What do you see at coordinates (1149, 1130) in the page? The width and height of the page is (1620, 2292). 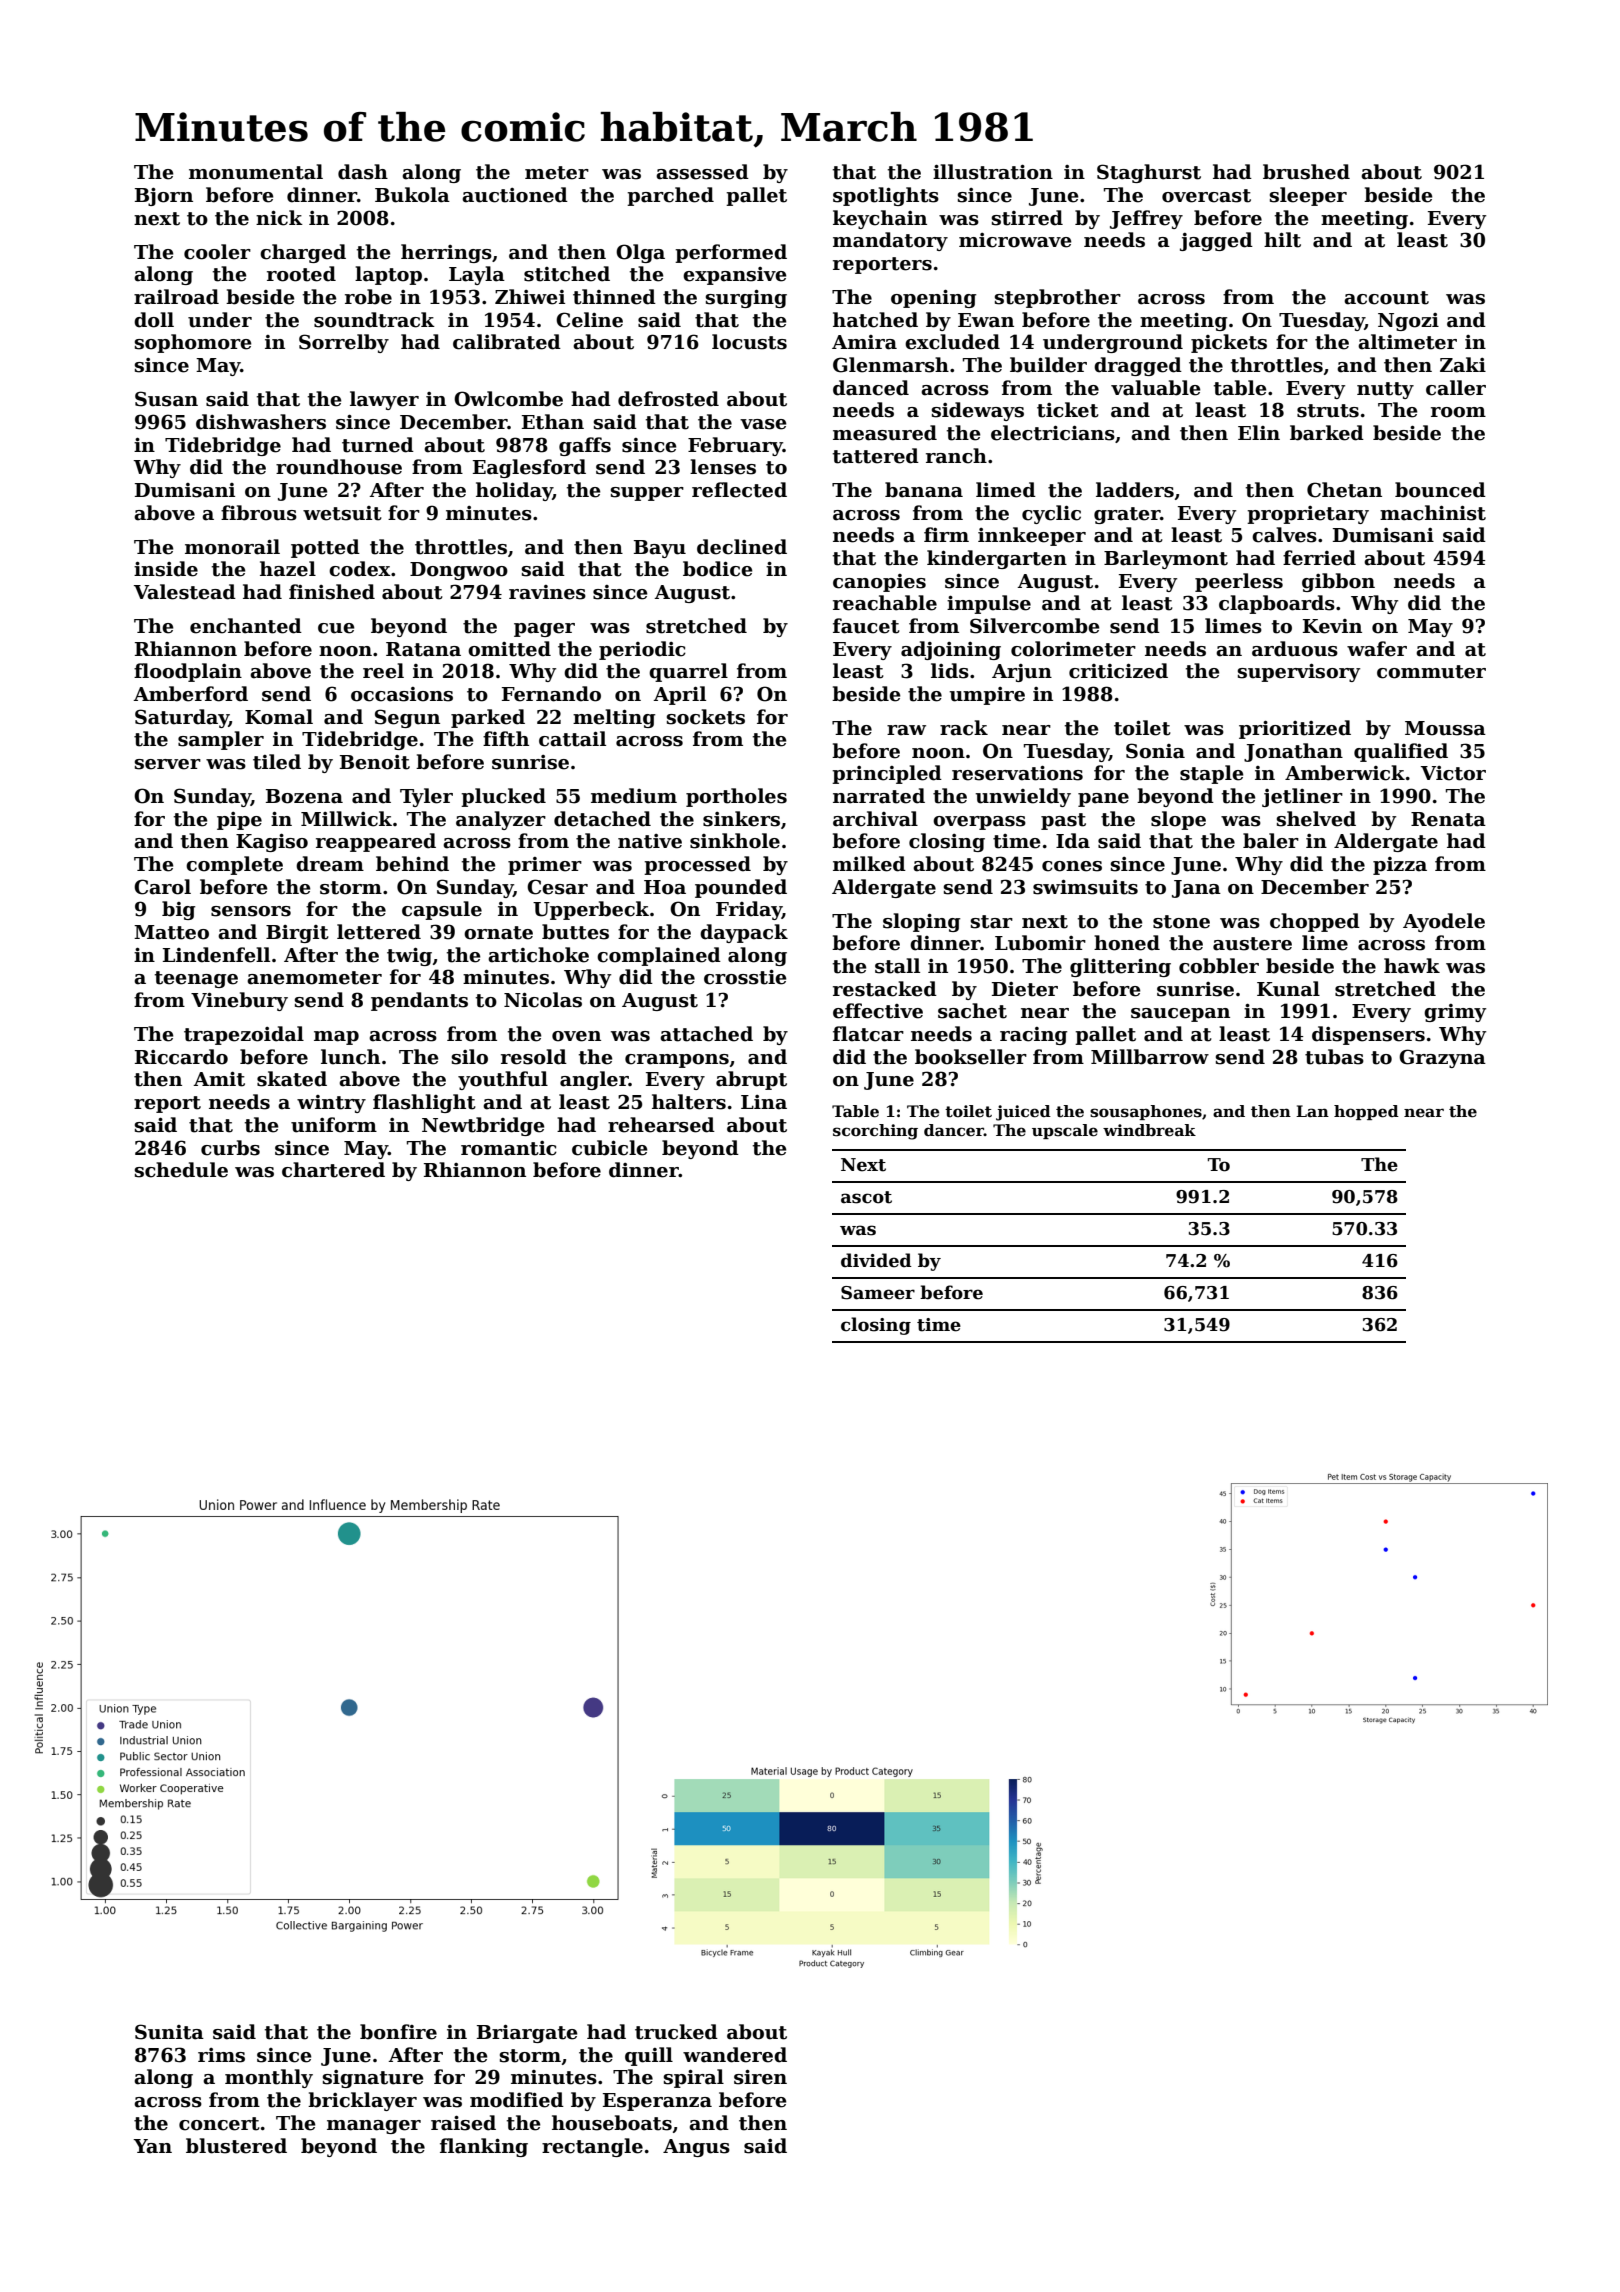 I see `windbreak` at bounding box center [1149, 1130].
